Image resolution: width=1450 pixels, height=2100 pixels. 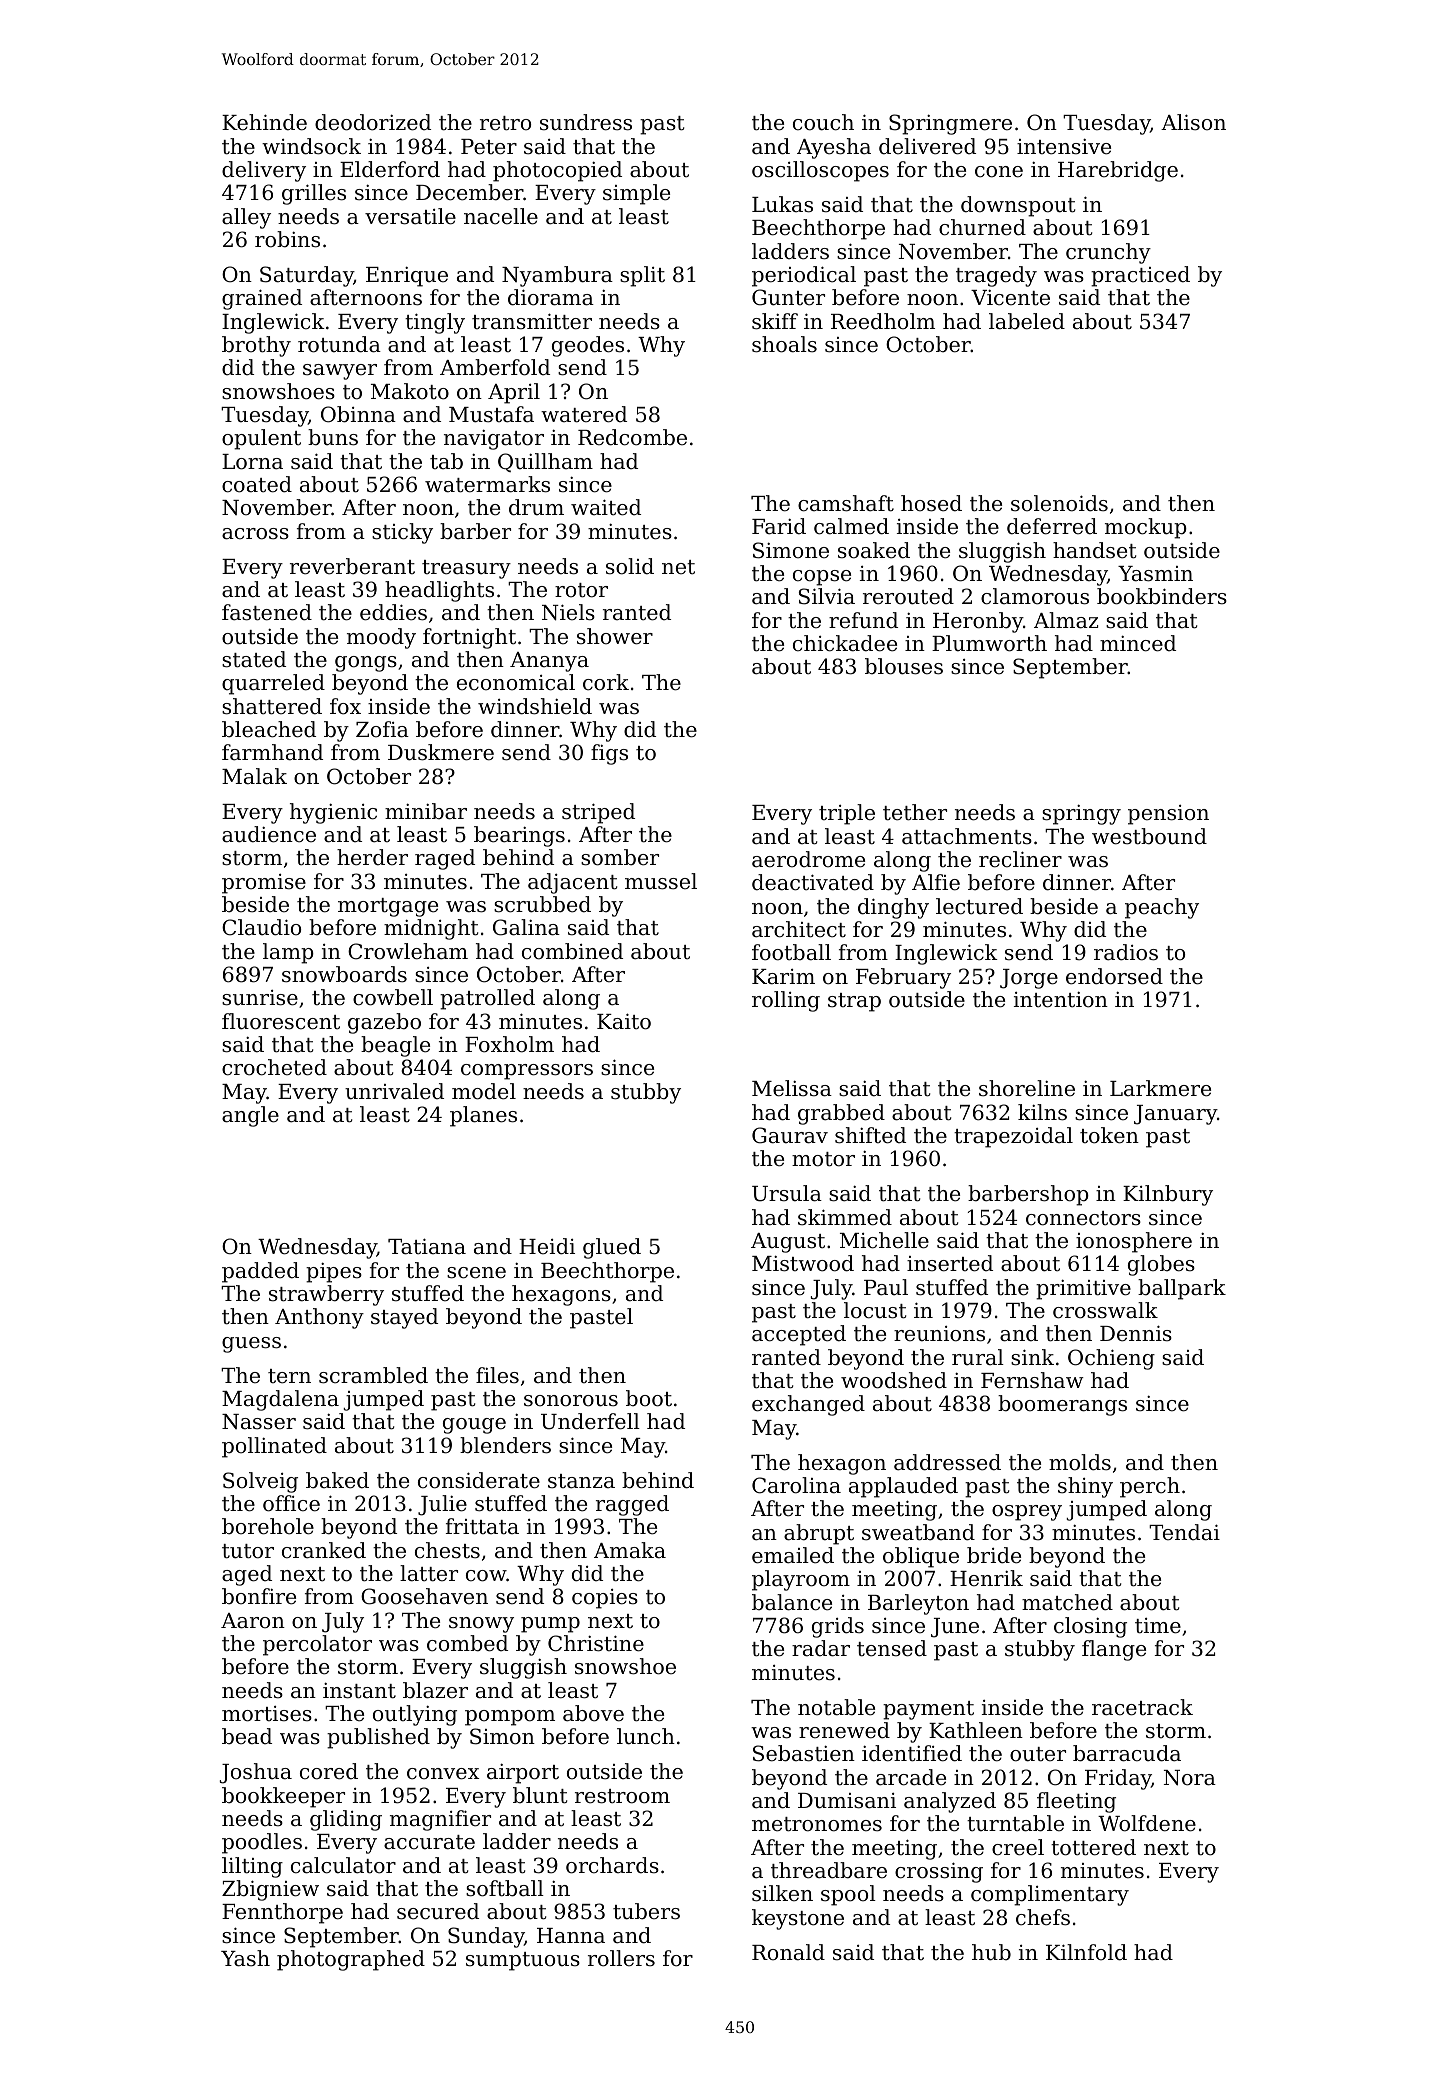 What do you see at coordinates (547, 1246) in the screenshot?
I see `Heidi` at bounding box center [547, 1246].
